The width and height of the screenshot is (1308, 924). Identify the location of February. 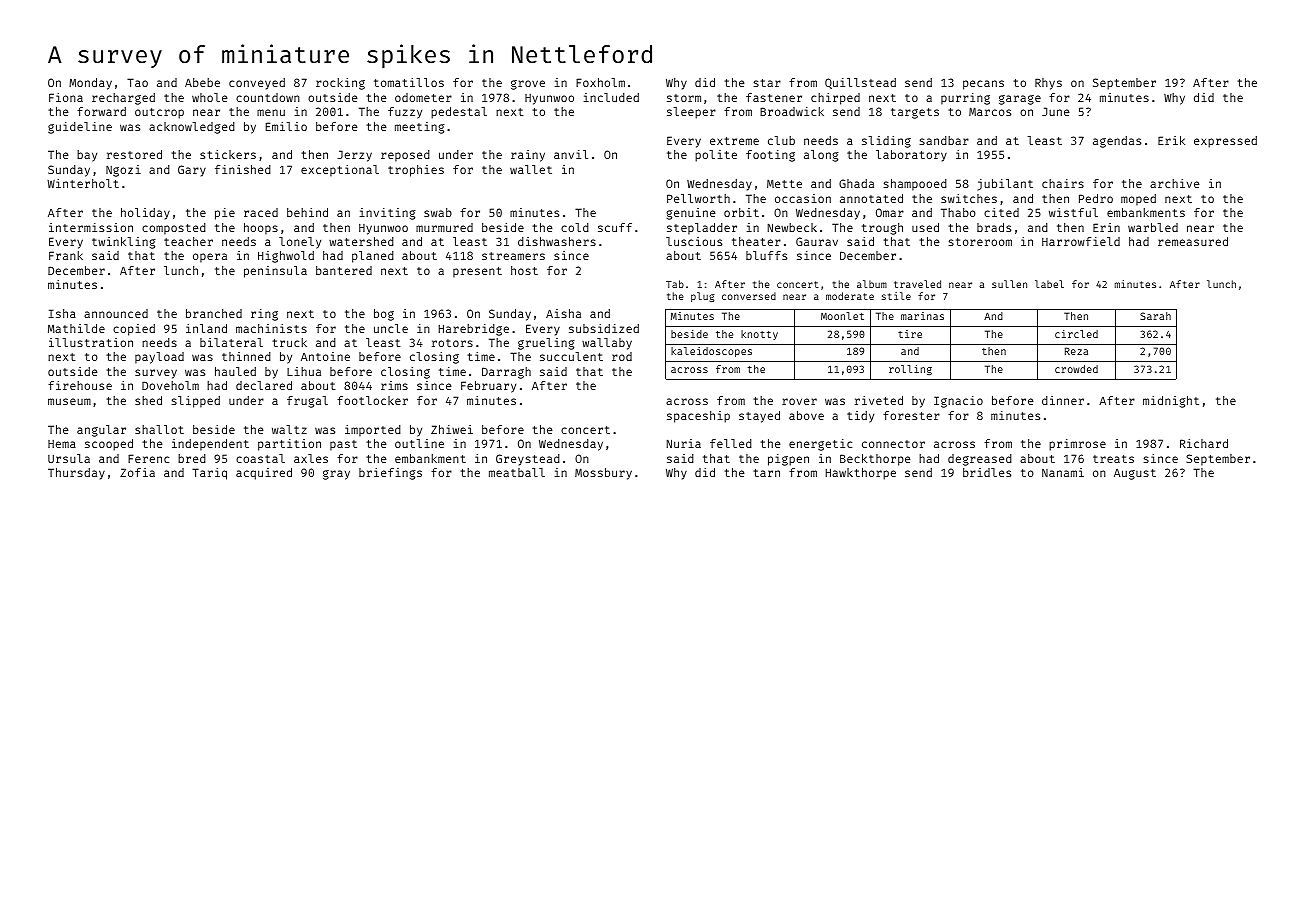
(488, 387).
